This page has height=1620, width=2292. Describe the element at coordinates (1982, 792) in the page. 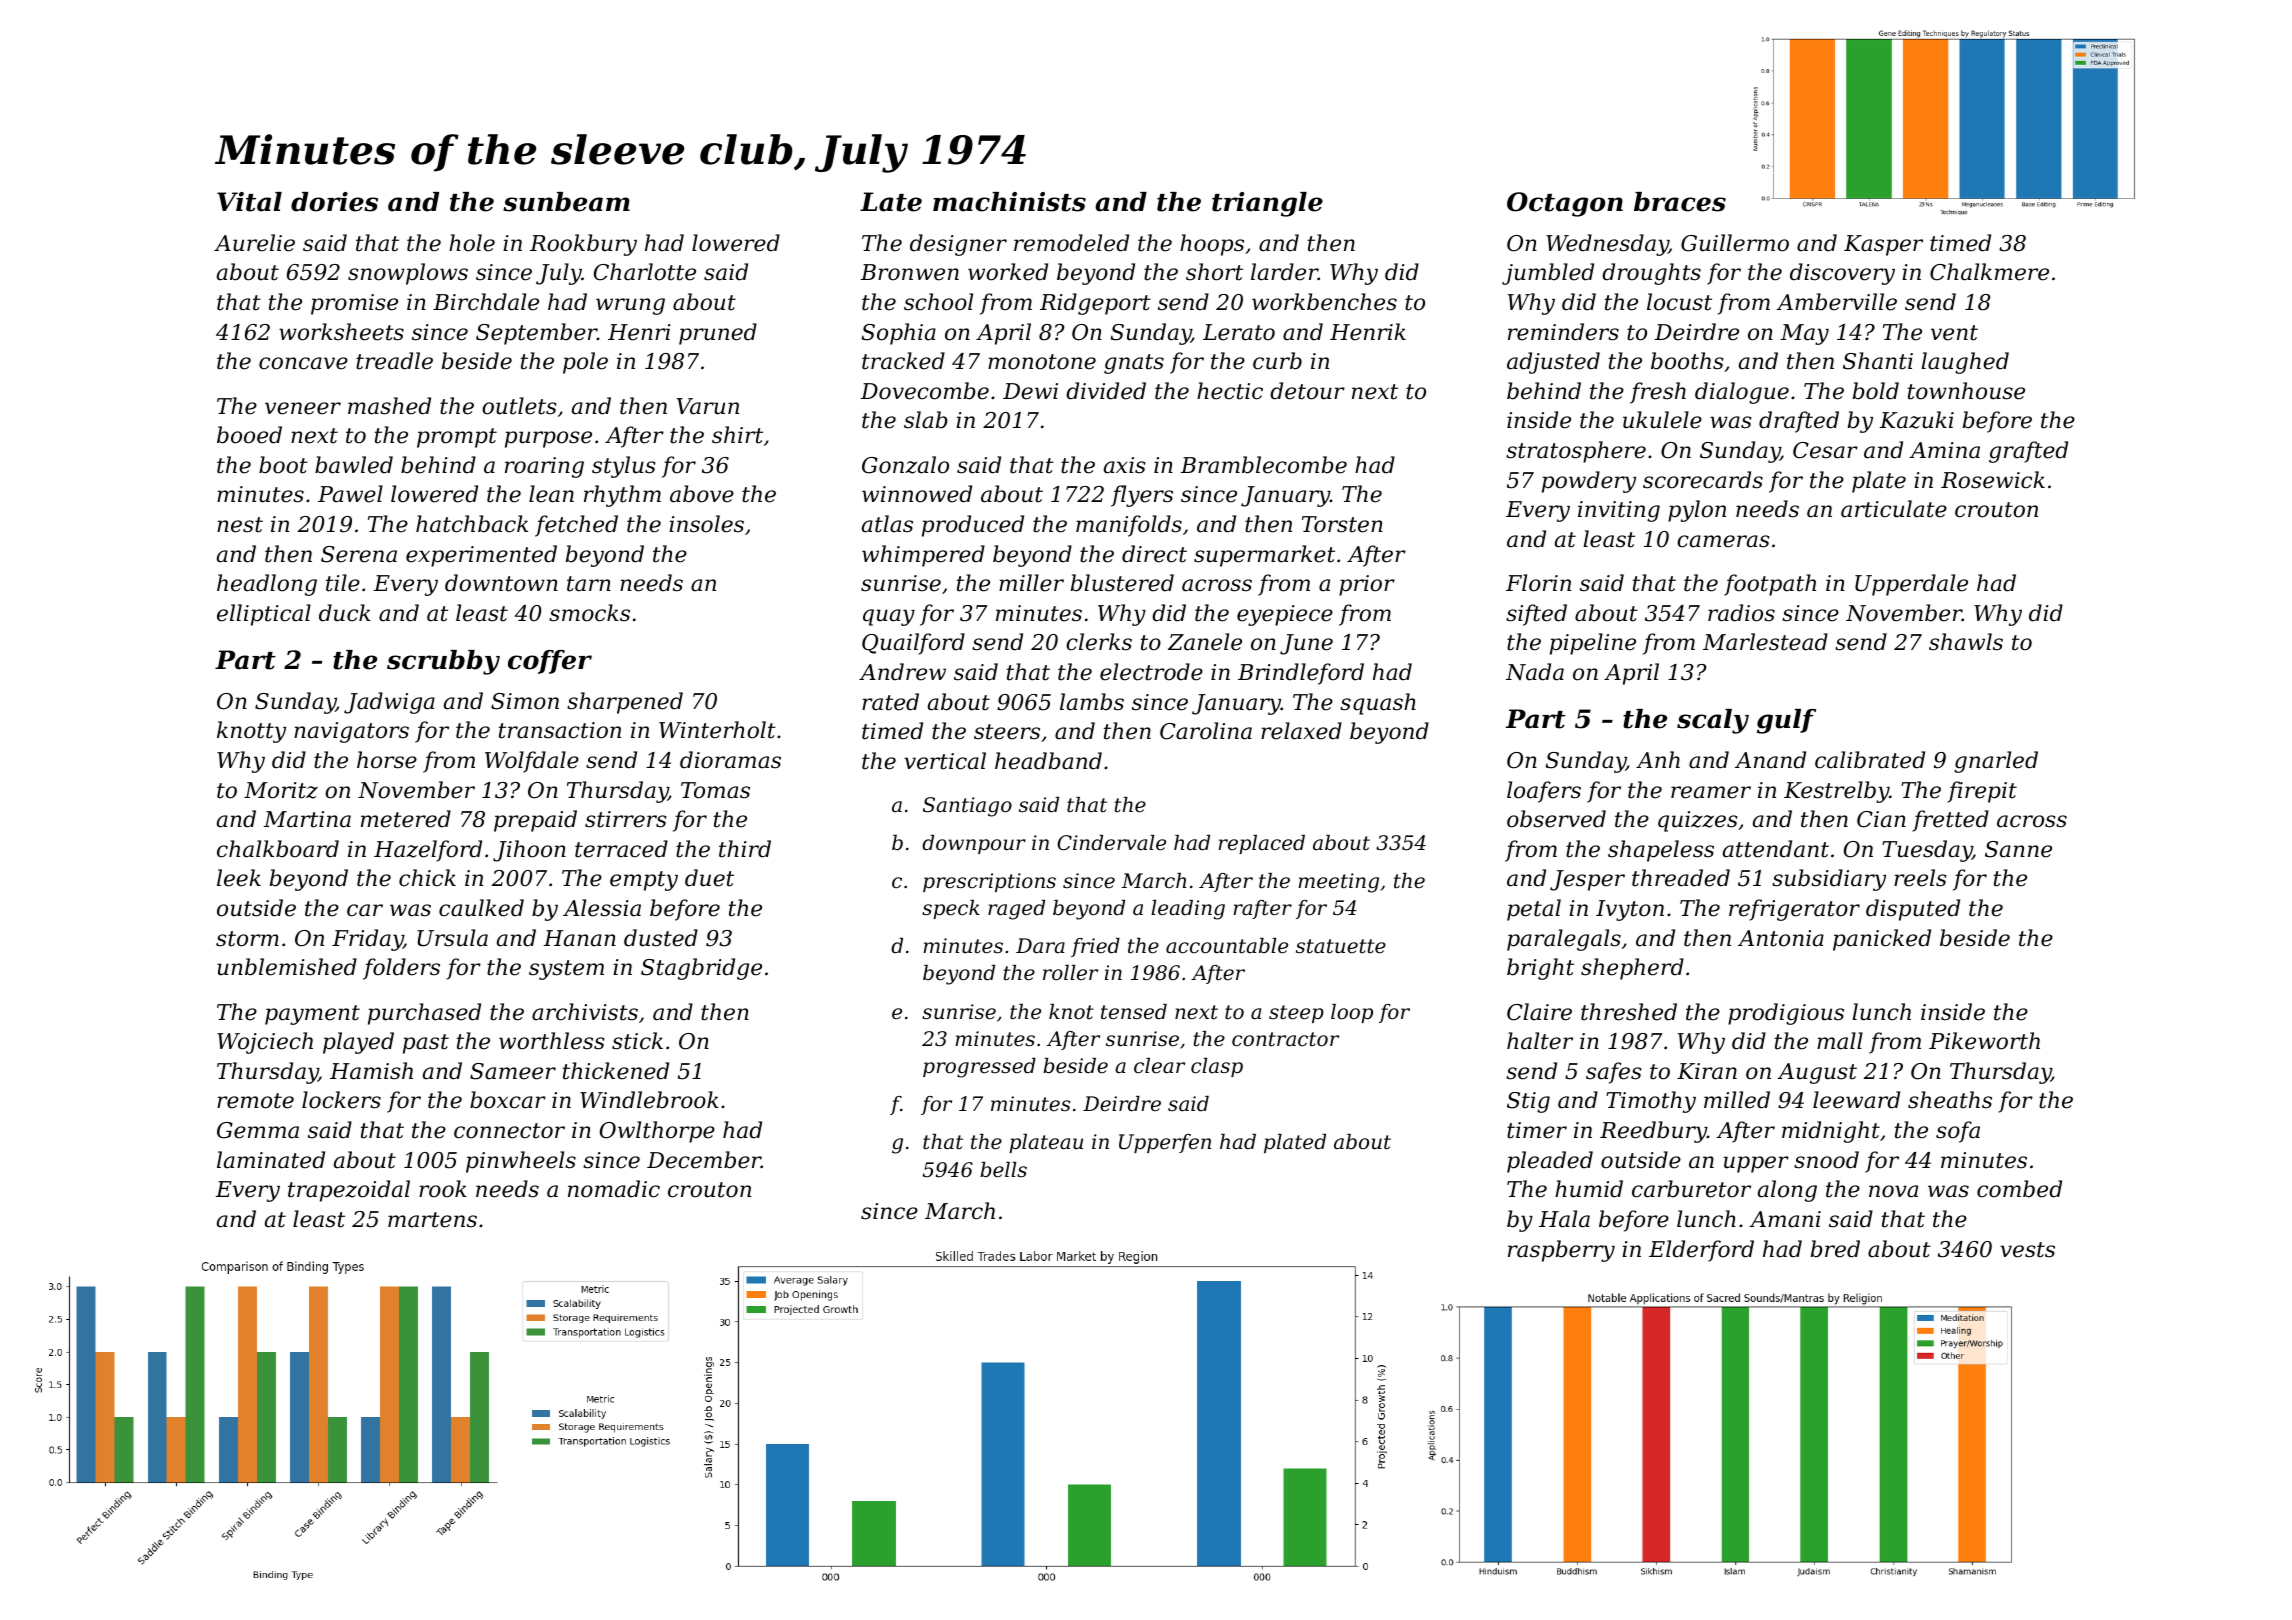

I see `firepit` at that location.
